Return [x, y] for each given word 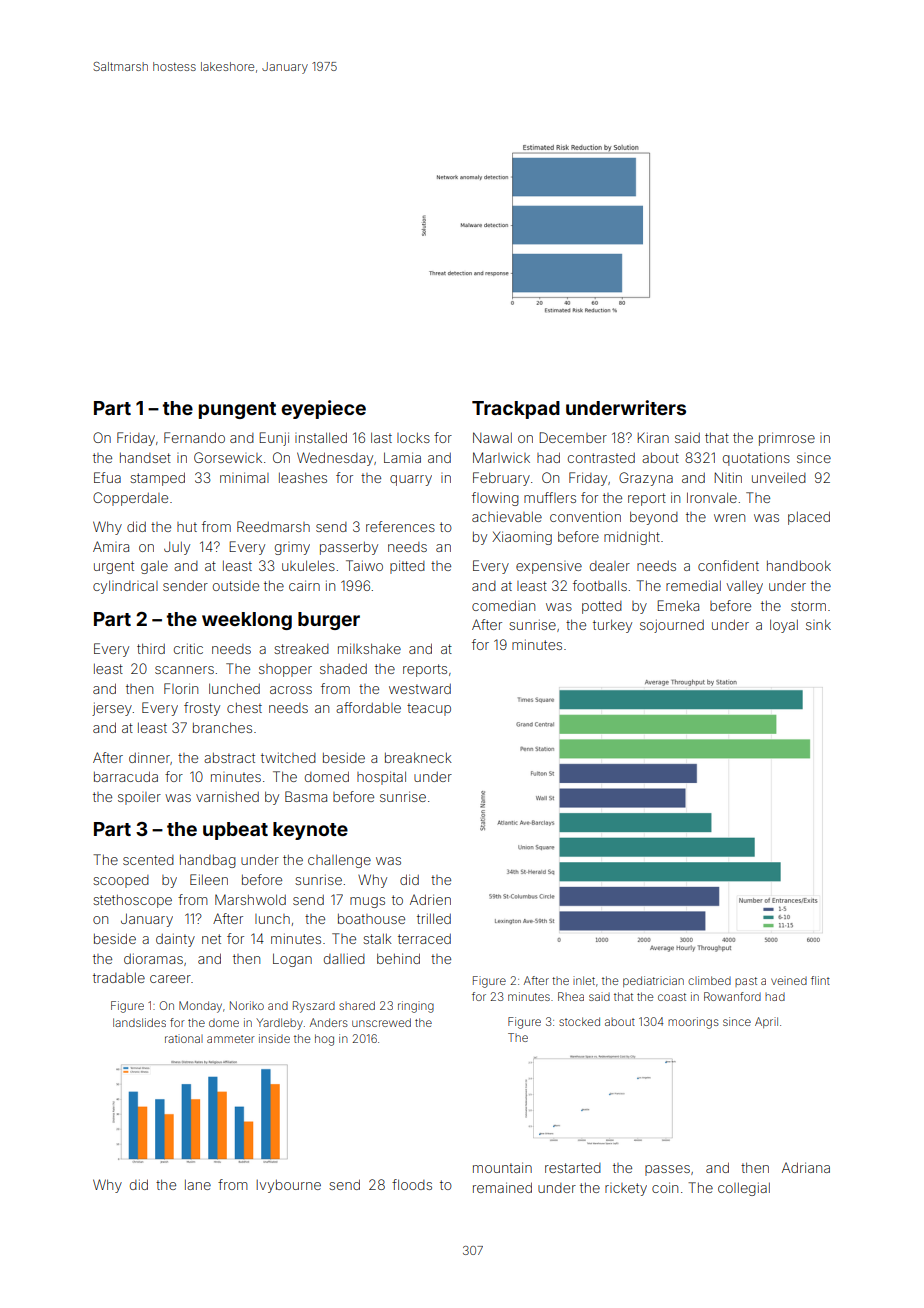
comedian [503, 605]
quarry [411, 480]
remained [502, 1187]
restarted [573, 1168]
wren [729, 518]
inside [274, 1038]
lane [198, 1185]
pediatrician [653, 981]
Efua [107, 477]
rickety [626, 1189]
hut [187, 527]
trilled [434, 918]
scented [148, 860]
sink [818, 624]
